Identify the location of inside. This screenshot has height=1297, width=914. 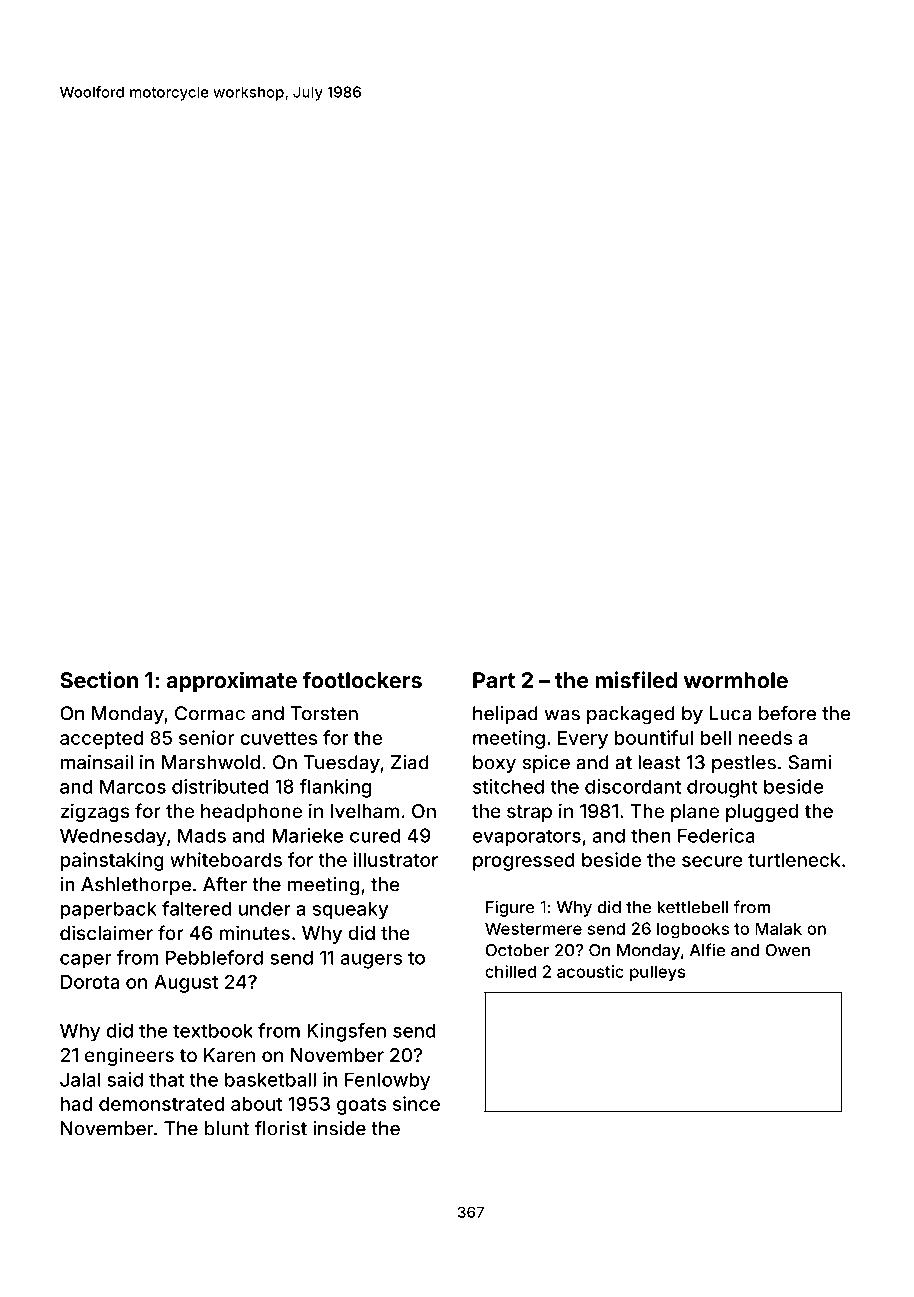
(339, 1128).
